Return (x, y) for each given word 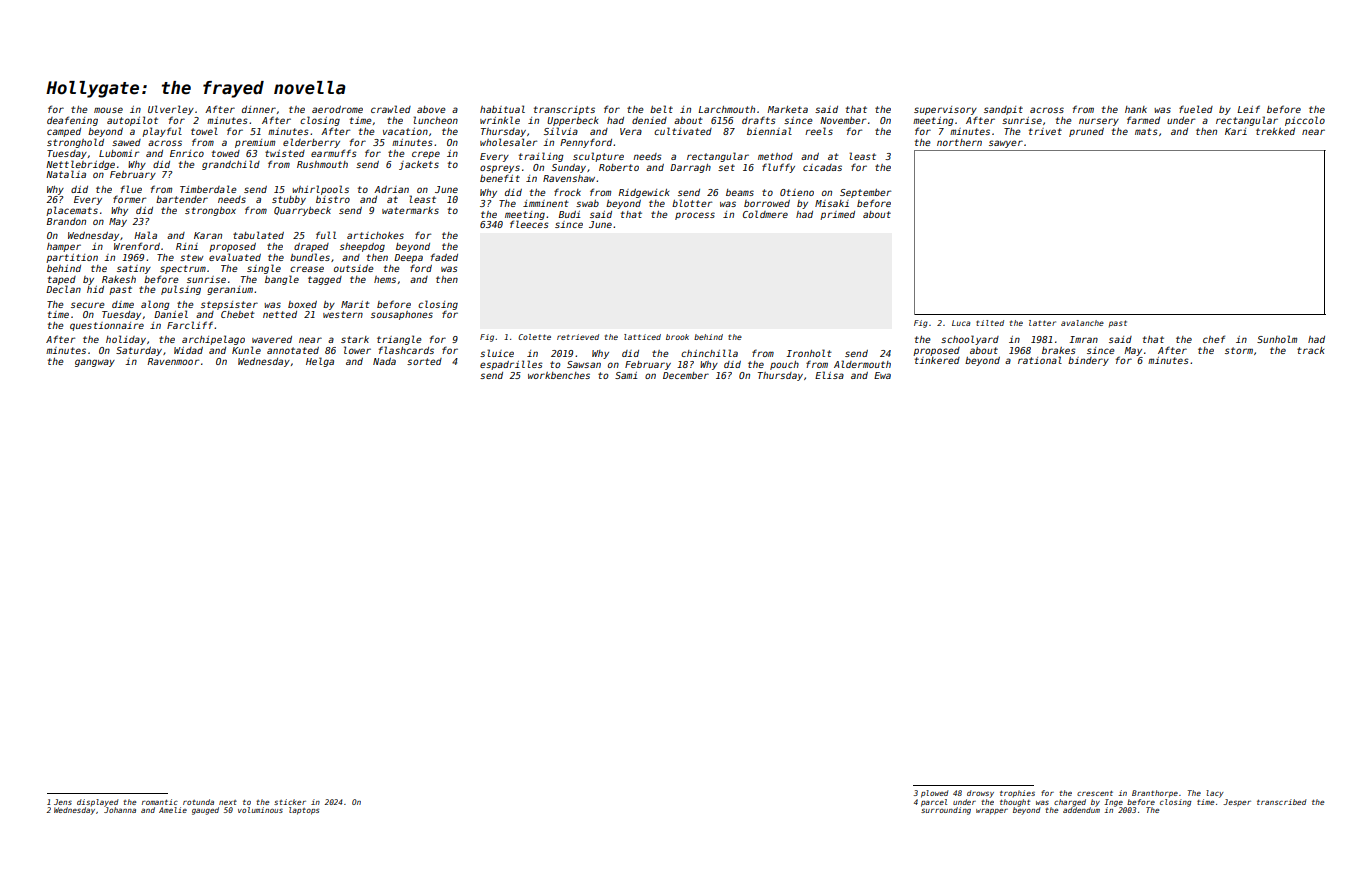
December (686, 375)
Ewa (882, 375)
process (695, 216)
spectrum (183, 269)
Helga (320, 362)
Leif (1248, 109)
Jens (63, 802)
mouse (108, 110)
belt (661, 109)
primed (837, 215)
